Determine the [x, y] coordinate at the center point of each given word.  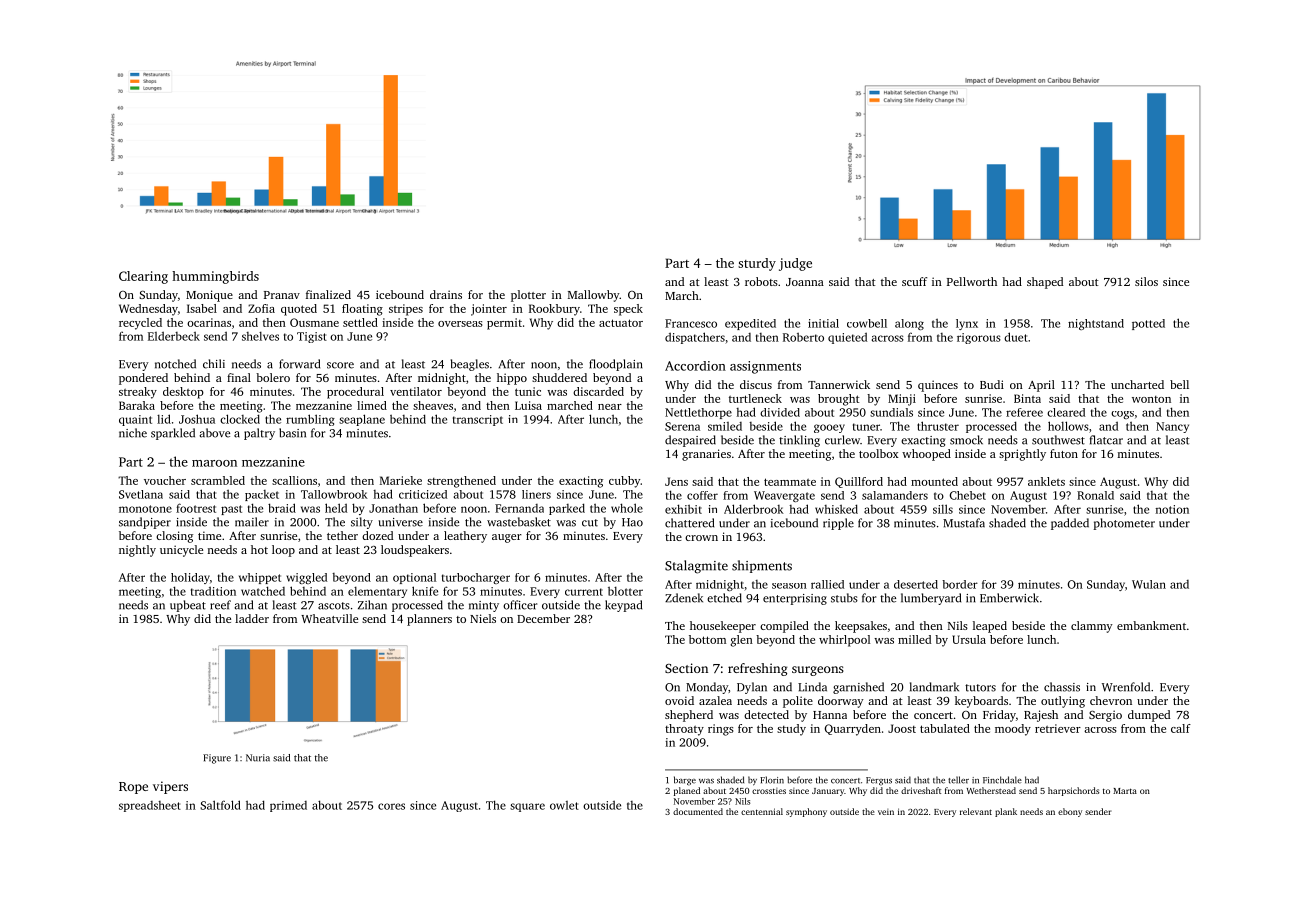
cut [590, 523]
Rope [133, 788]
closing [174, 537]
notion [1172, 509]
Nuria [258, 758]
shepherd [689, 716]
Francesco [691, 323]
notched [175, 364]
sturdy [757, 264]
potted [1148, 324]
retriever [1058, 728]
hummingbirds [215, 277]
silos [1146, 281]
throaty [684, 730]
